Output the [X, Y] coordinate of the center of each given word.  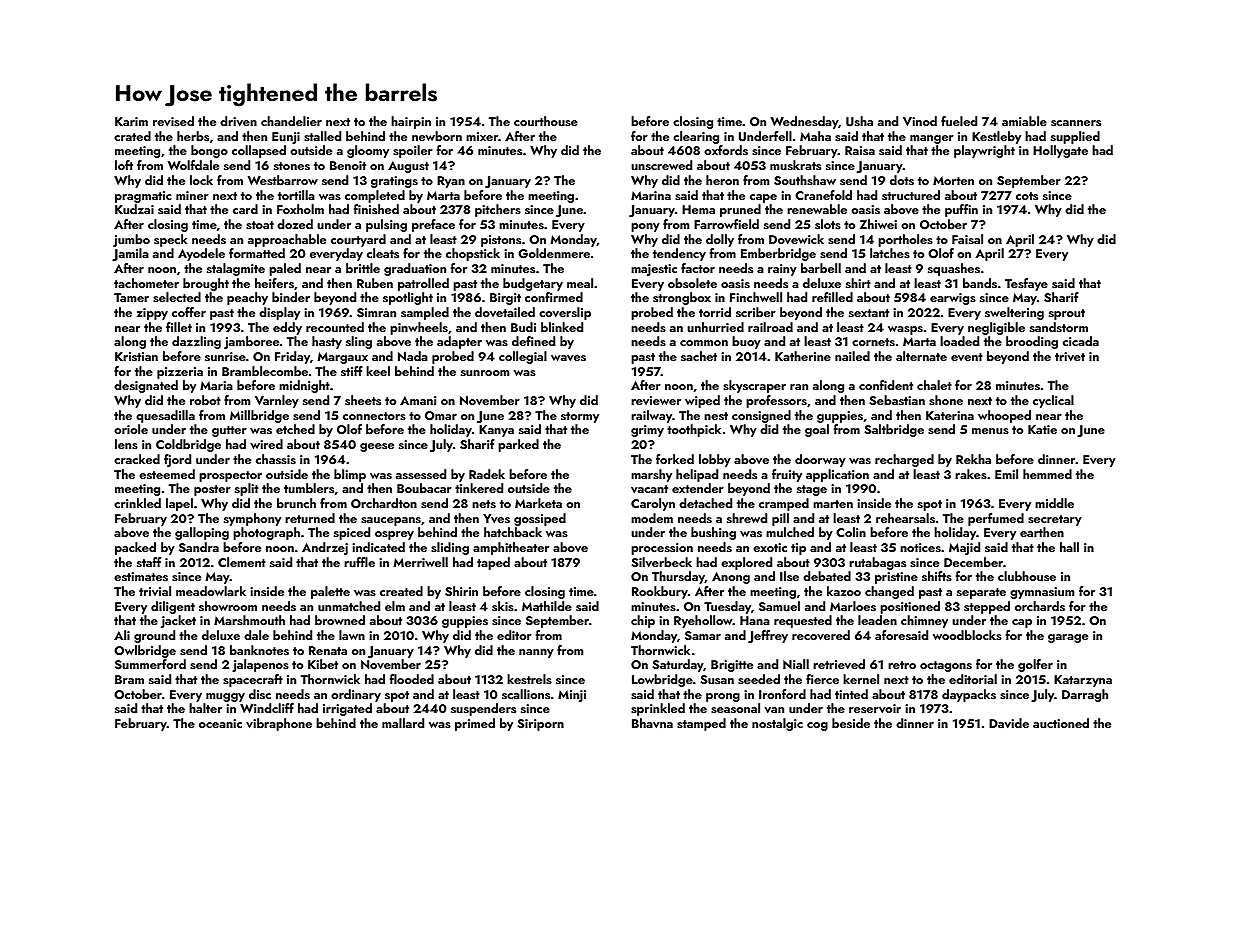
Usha [859, 121]
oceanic [220, 723]
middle [1054, 503]
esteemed [167, 474]
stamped [701, 724]
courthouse [546, 121]
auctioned [1061, 723]
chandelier [291, 121]
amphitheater [511, 548]
